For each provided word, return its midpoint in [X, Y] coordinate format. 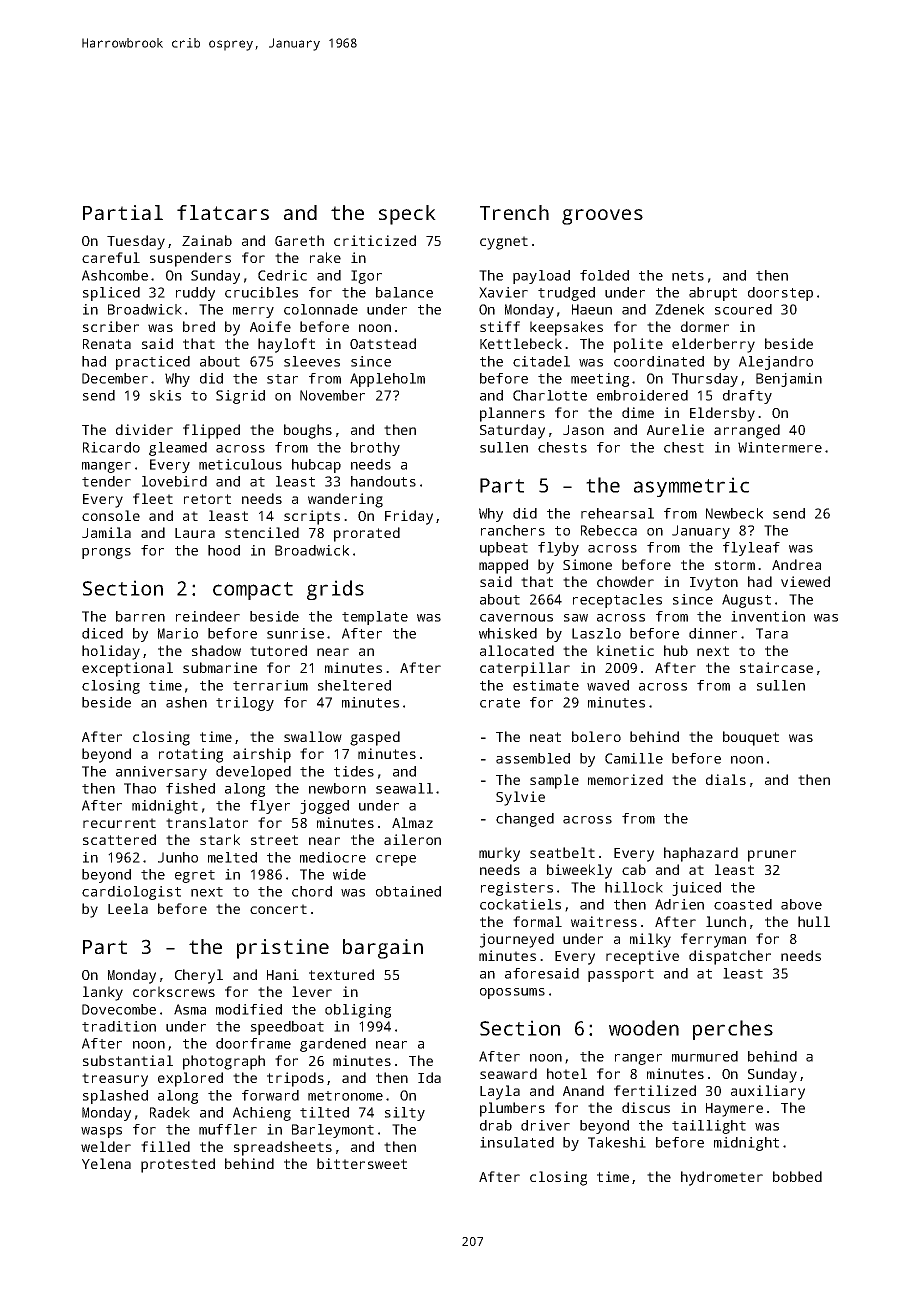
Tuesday [136, 242]
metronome [345, 1096]
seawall [404, 788]
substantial [128, 1060]
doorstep [780, 294]
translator [207, 822]
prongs [106, 553]
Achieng [262, 1114]
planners [512, 414]
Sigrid [240, 397]
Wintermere [780, 447]
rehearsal [617, 513]
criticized [375, 240]
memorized [625, 779]
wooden [644, 1028]
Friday [409, 517]
